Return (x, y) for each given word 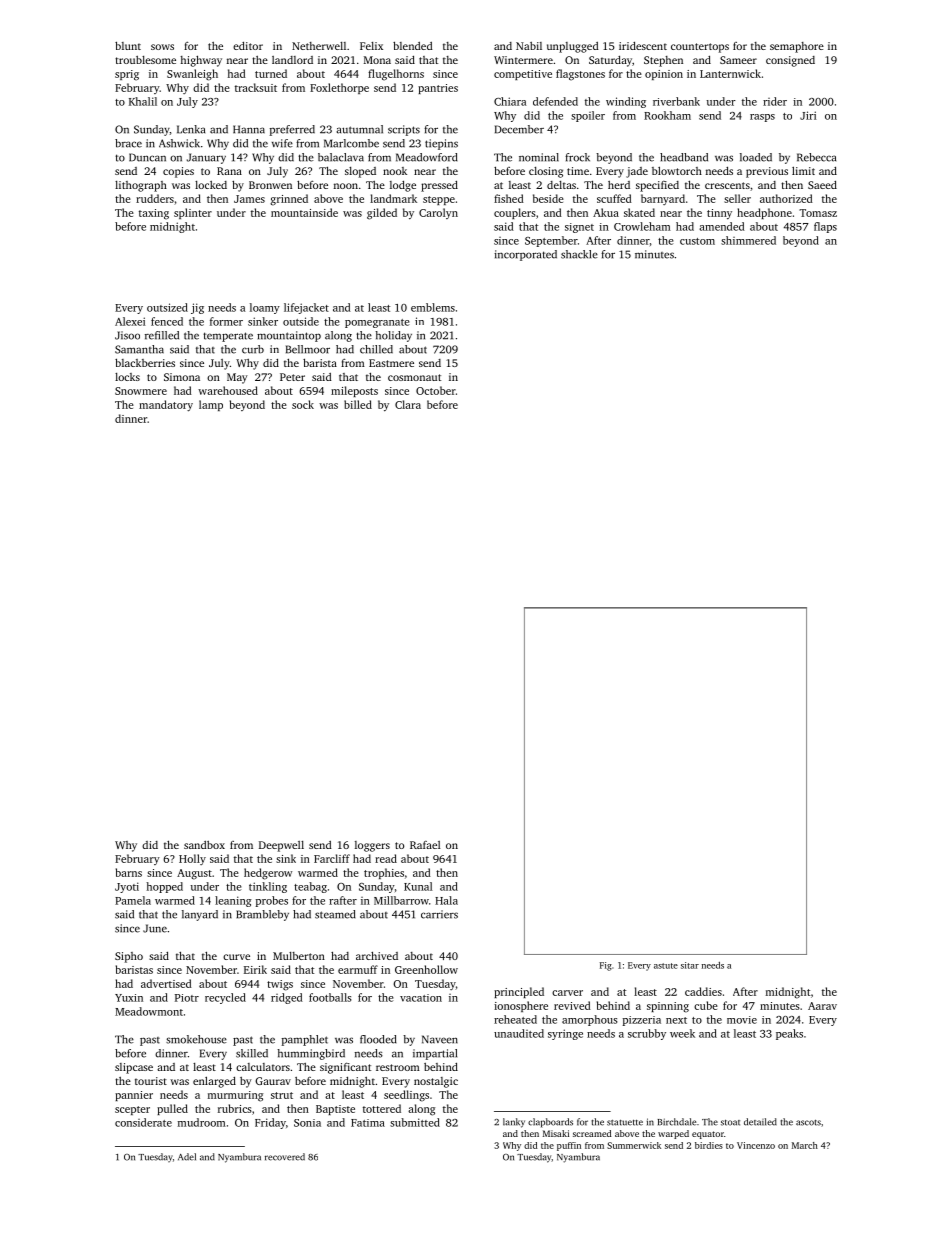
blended (413, 45)
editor (248, 46)
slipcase (134, 1068)
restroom (398, 1067)
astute (666, 966)
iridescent (643, 46)
